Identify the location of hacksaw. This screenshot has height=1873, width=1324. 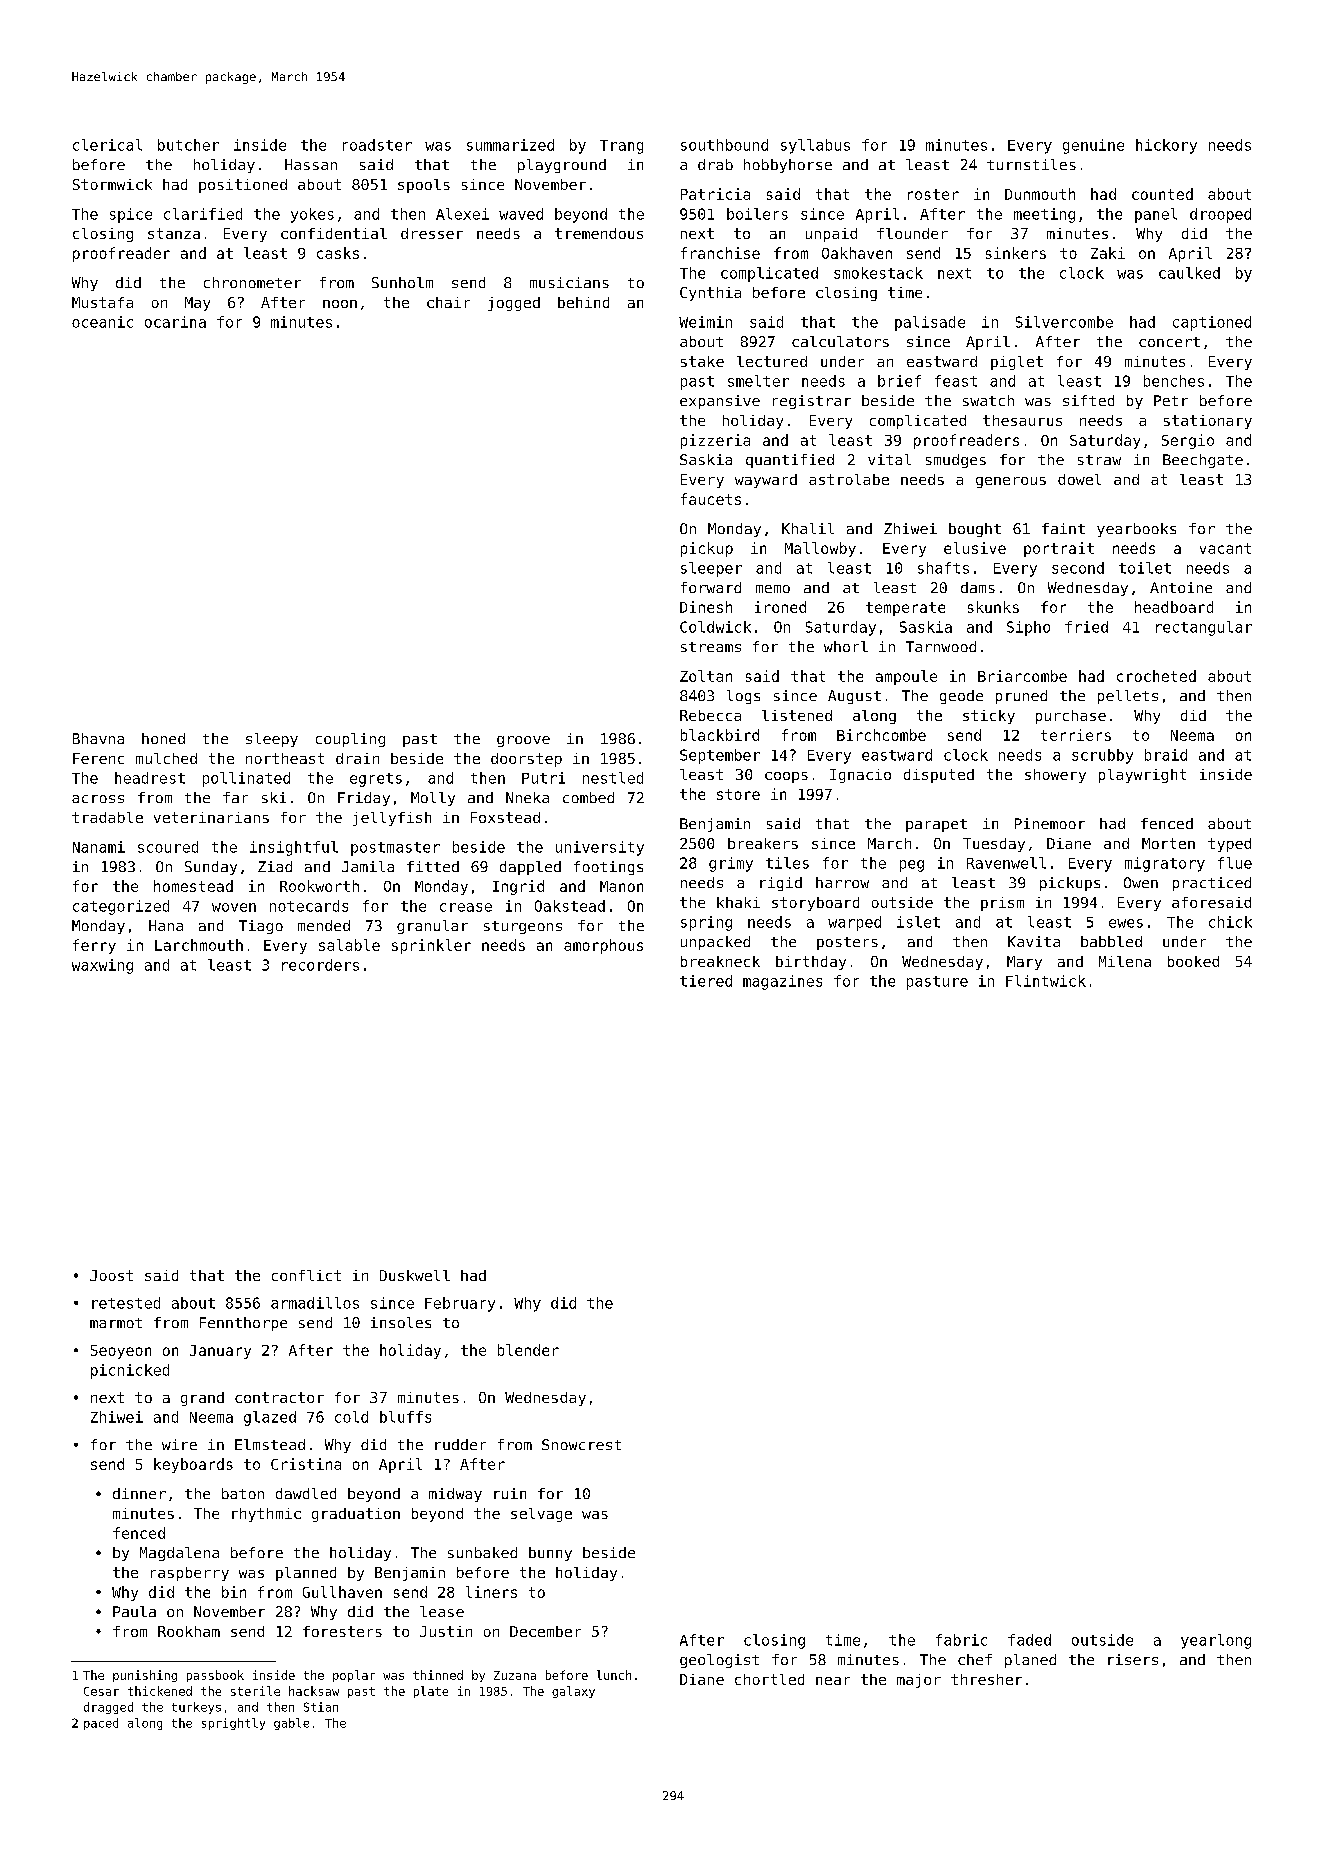
(314, 1691).
